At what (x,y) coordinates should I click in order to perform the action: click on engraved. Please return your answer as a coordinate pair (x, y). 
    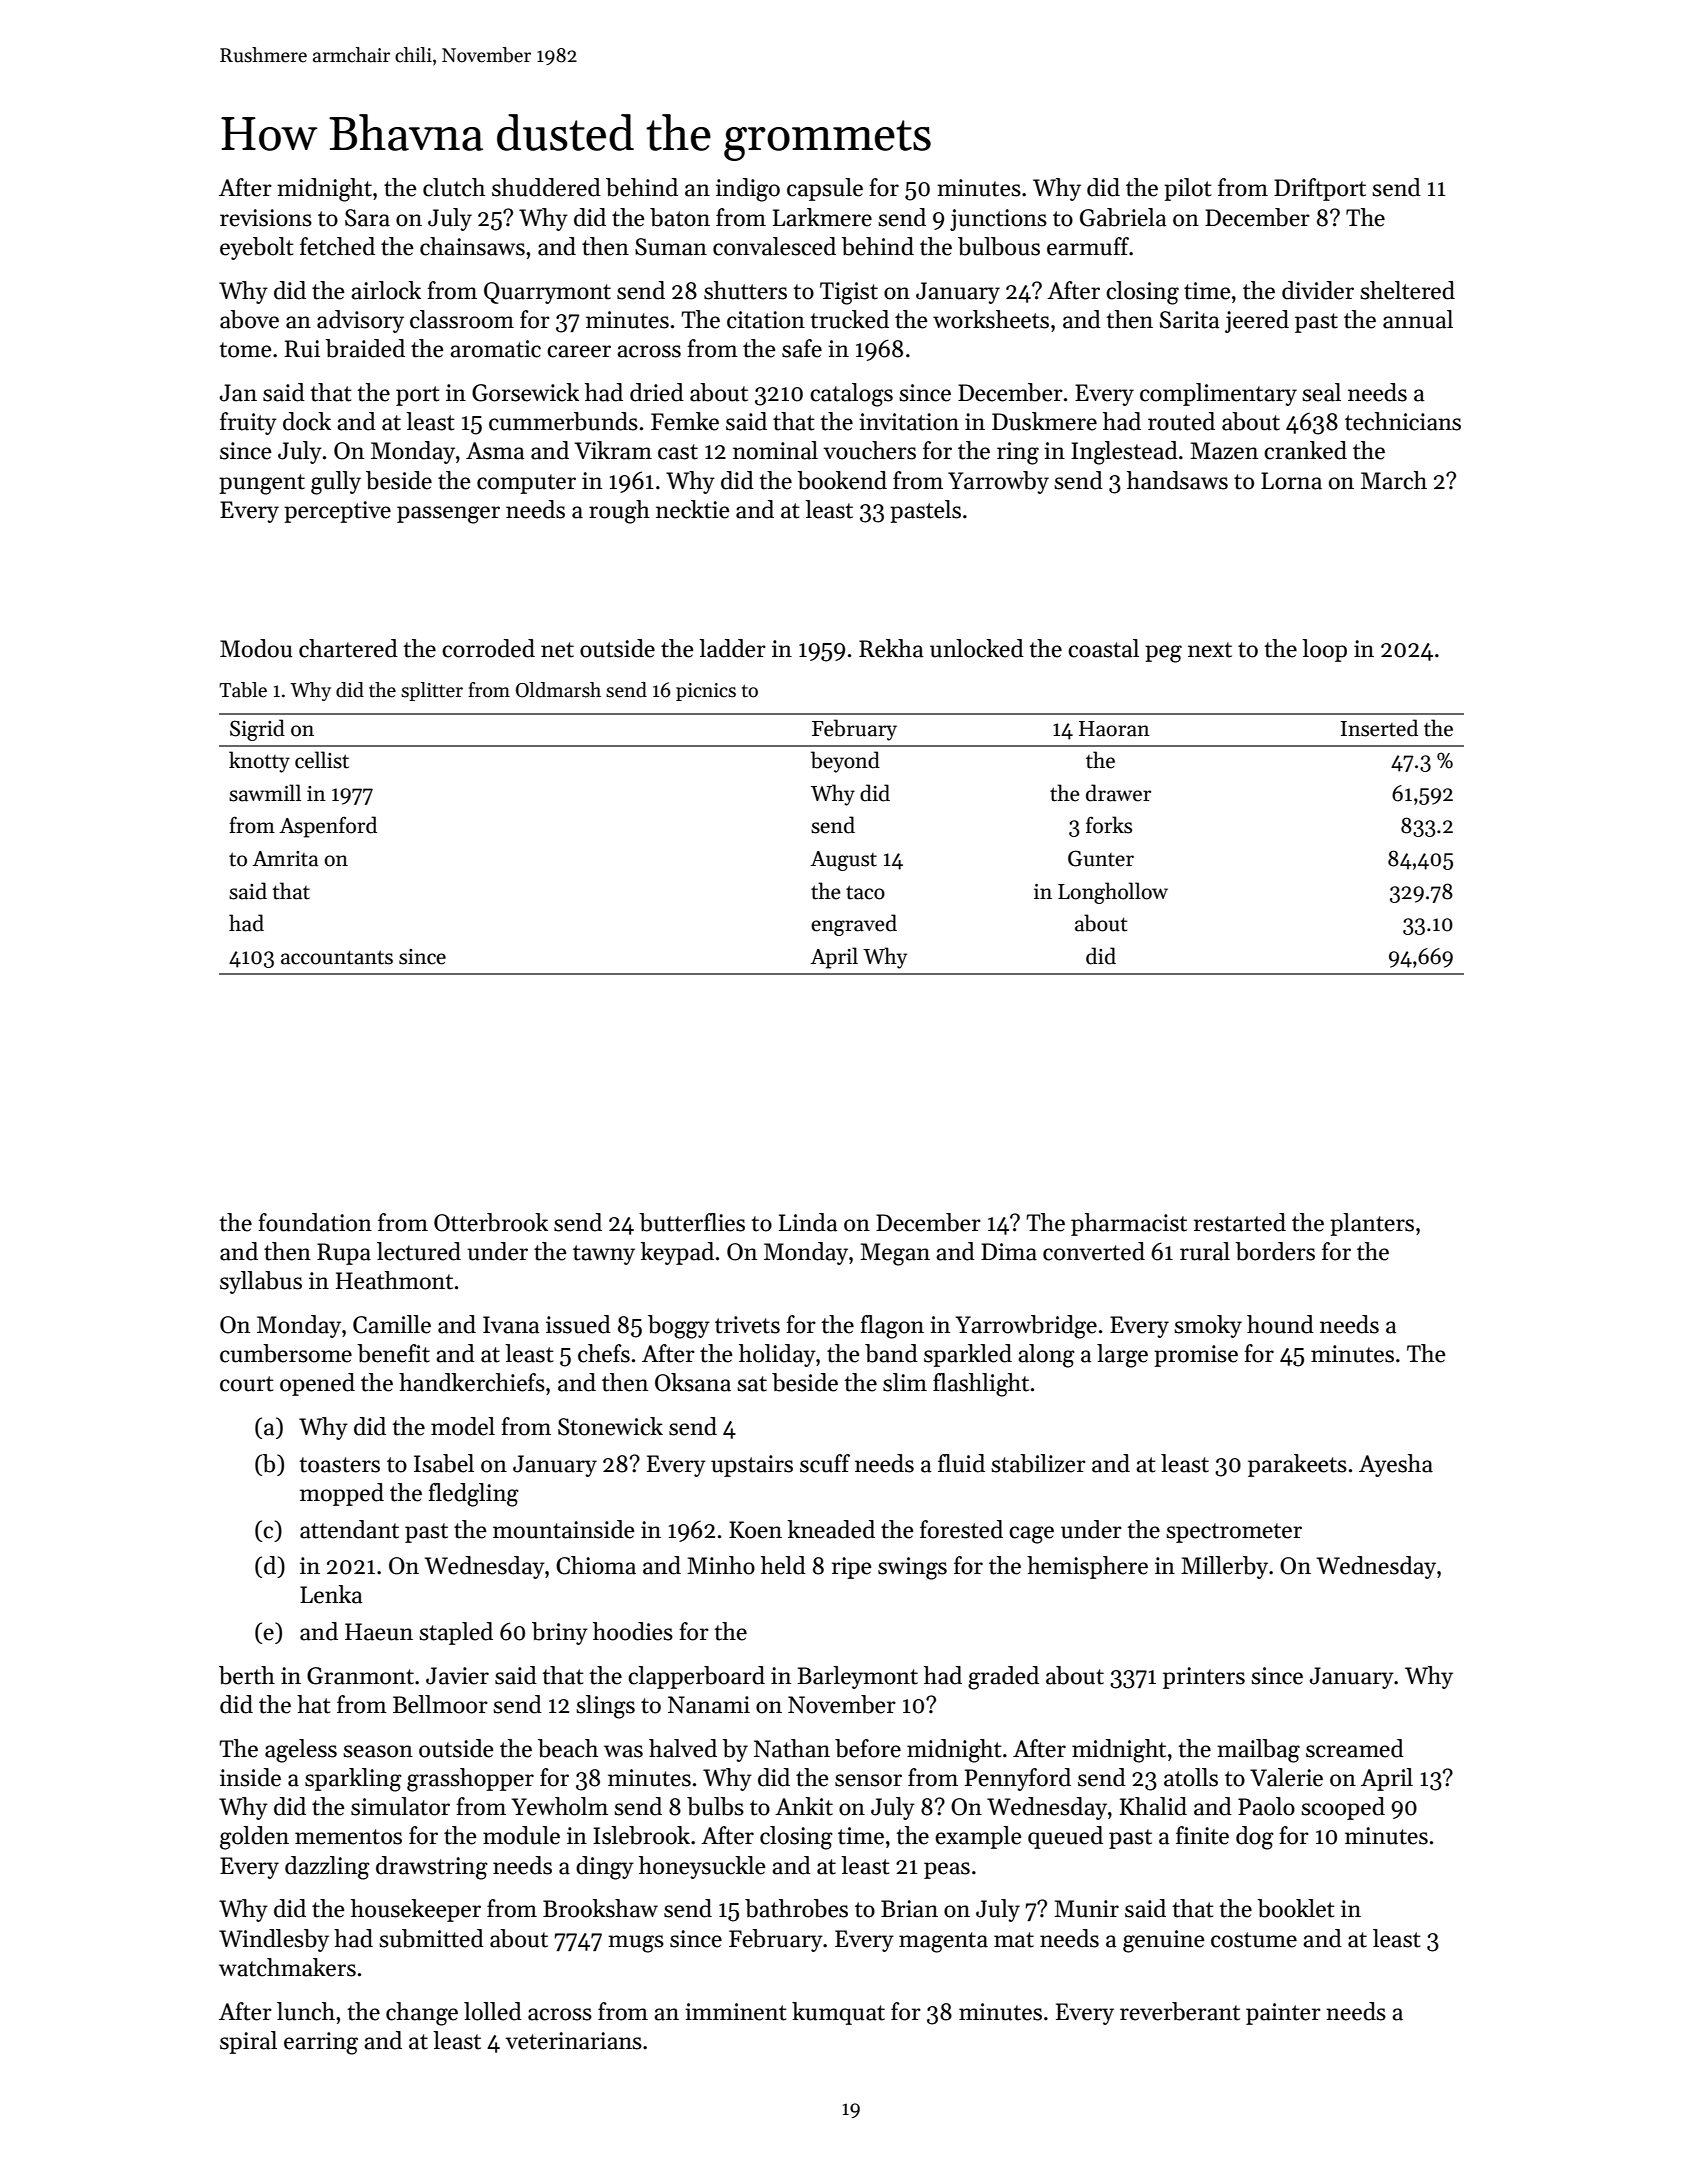
    Looking at the image, I should click on (854, 925).
